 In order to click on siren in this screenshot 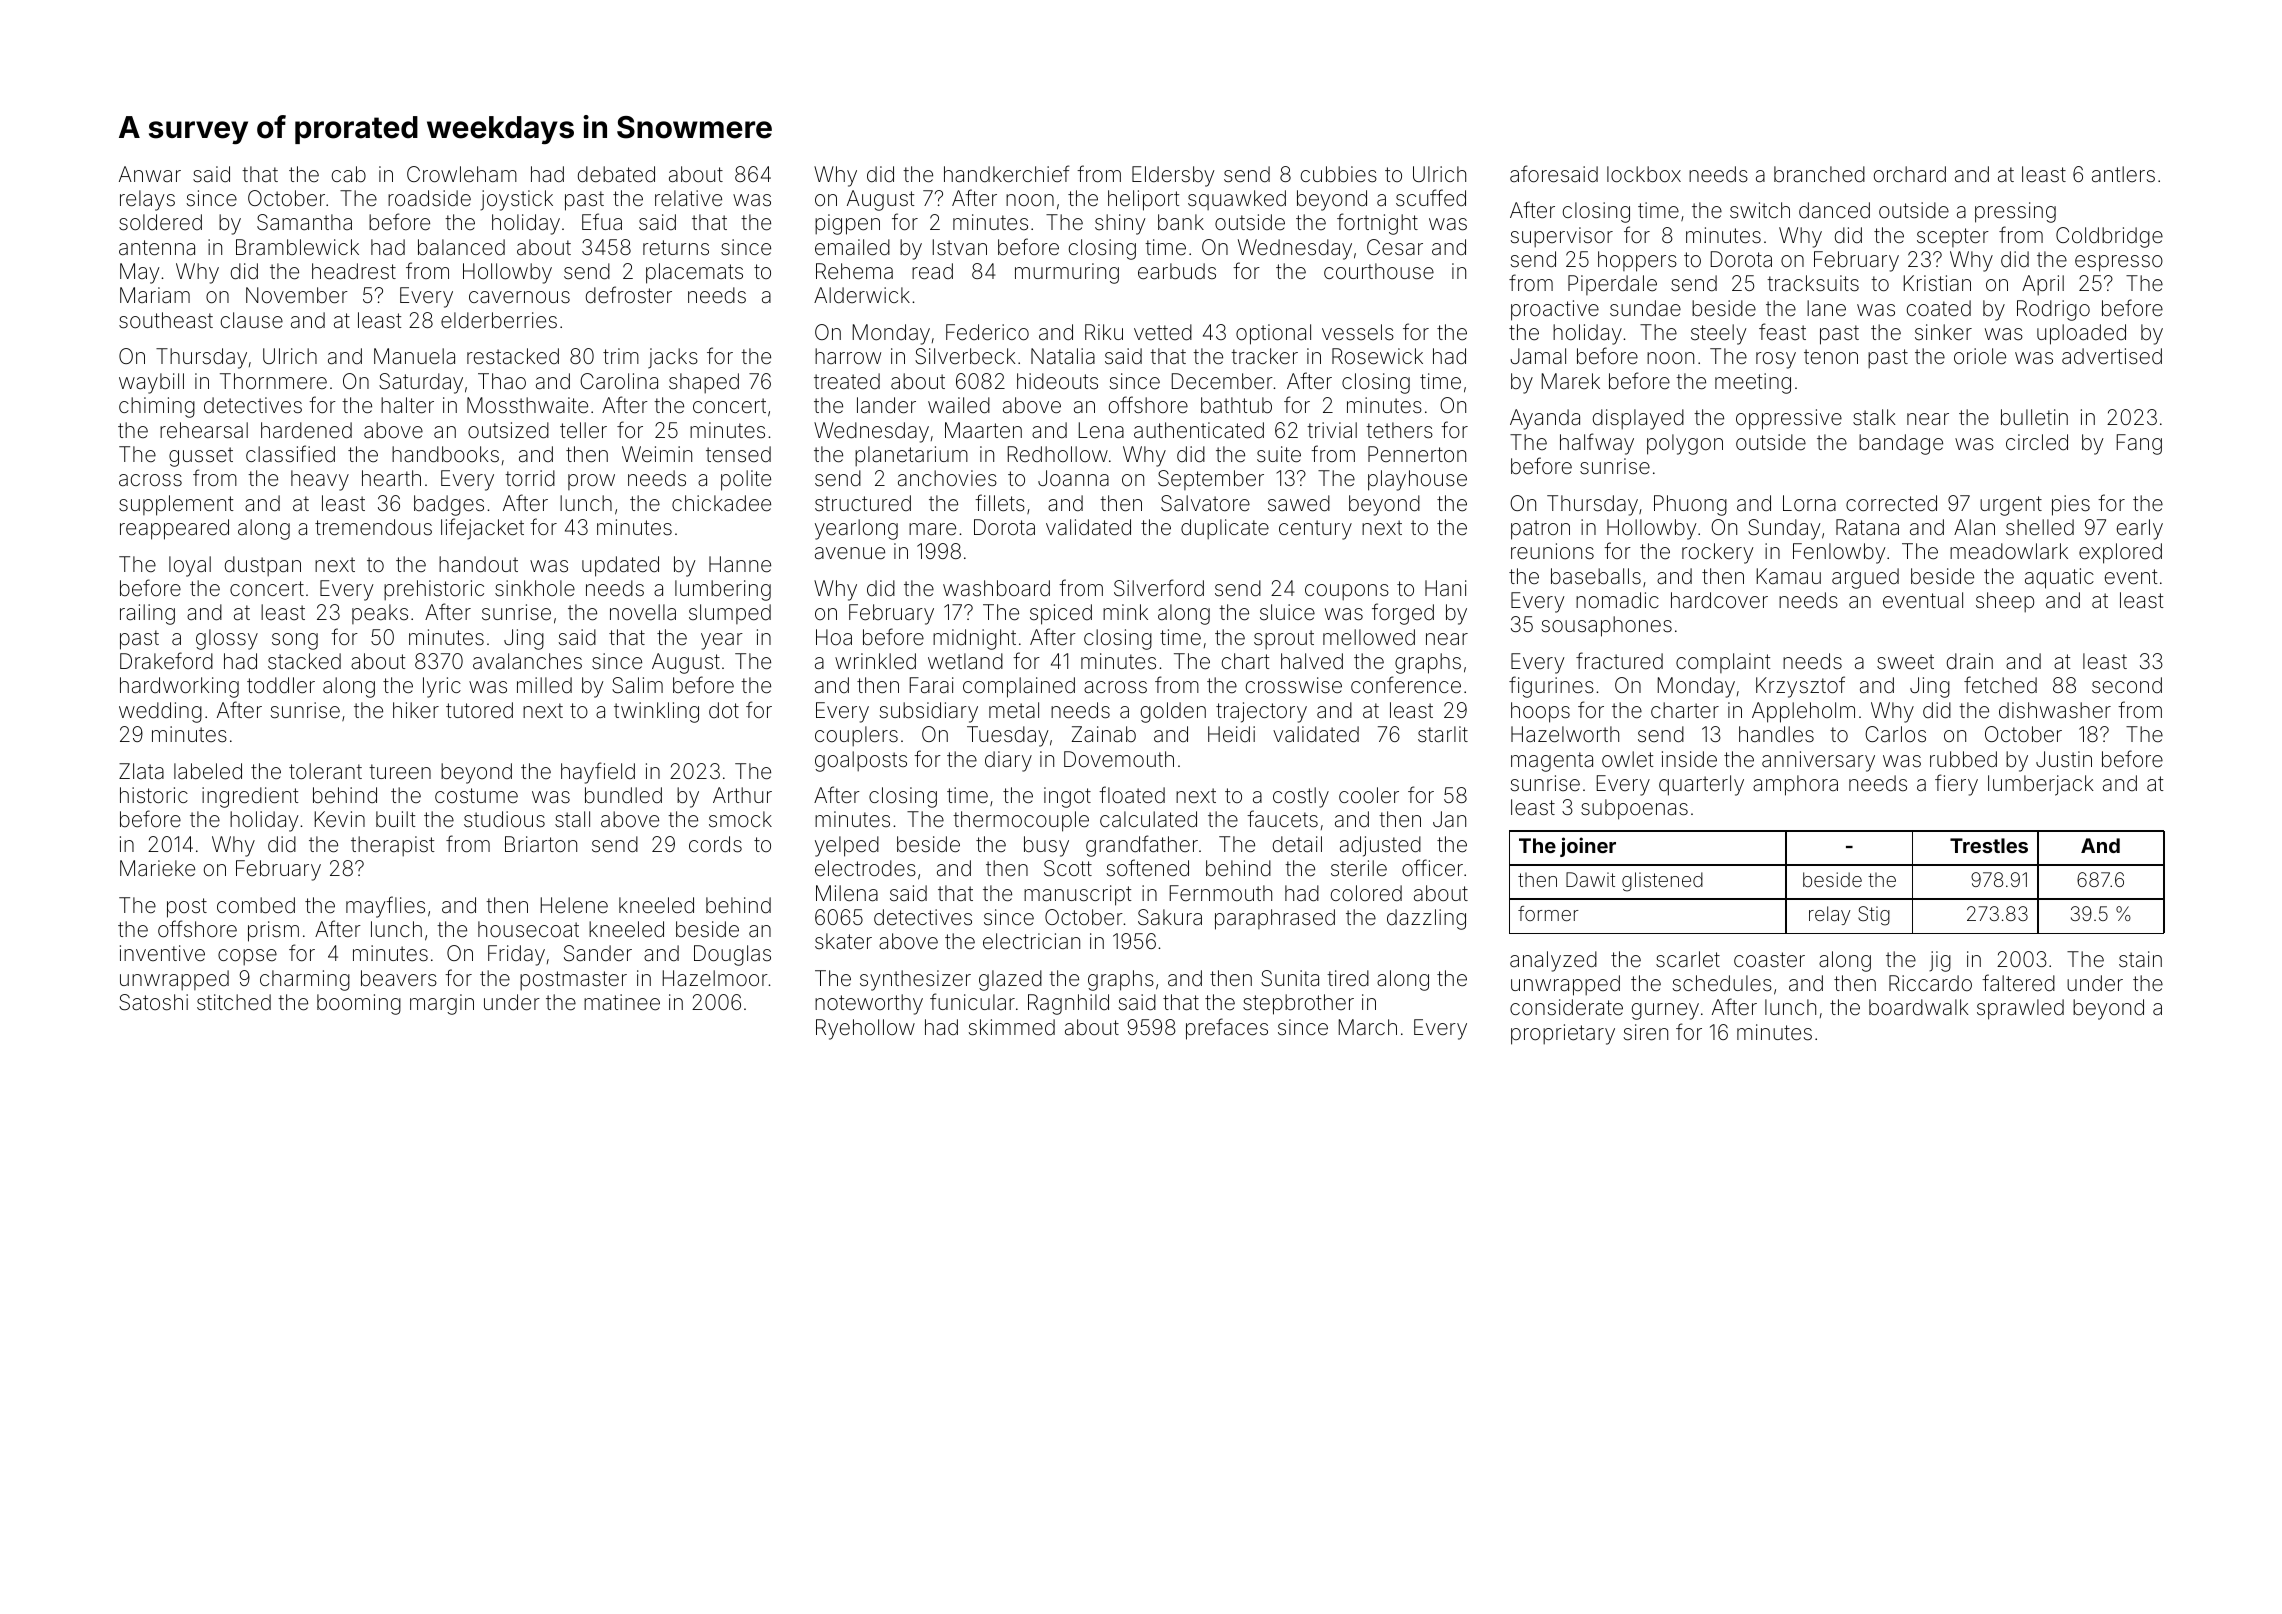, I will do `click(1646, 1032)`.
